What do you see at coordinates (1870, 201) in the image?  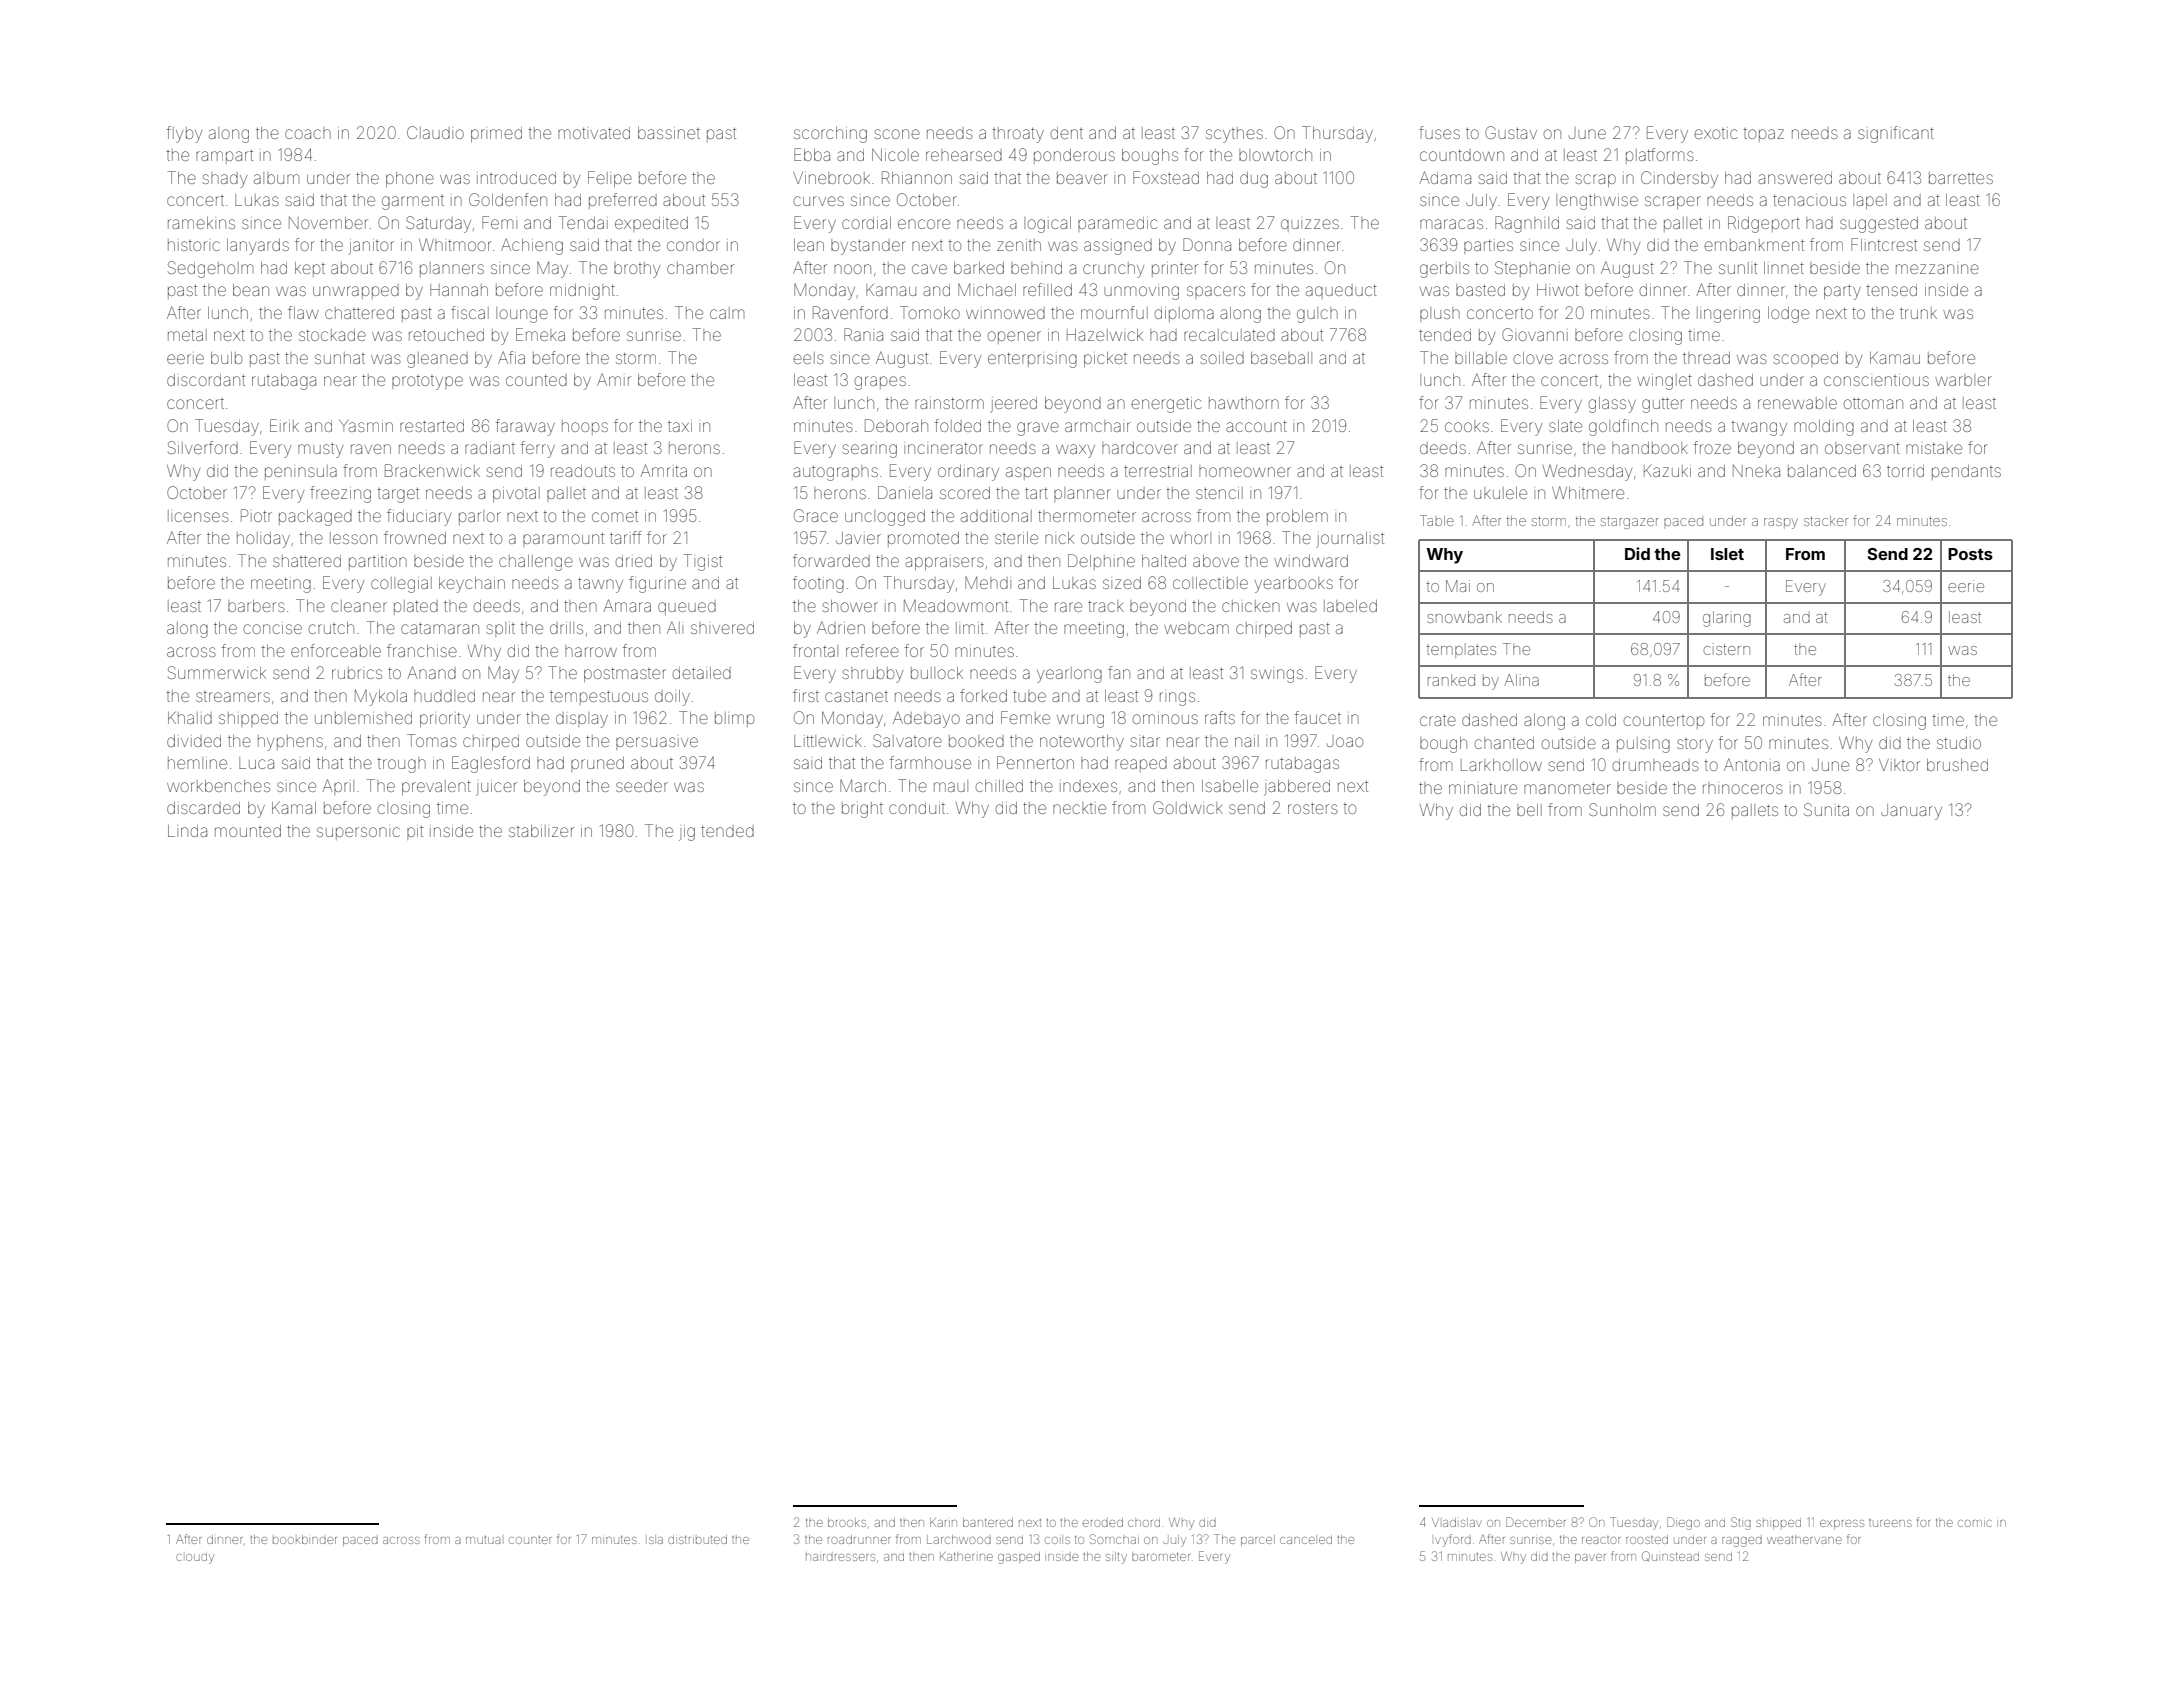 I see `lapel` at bounding box center [1870, 201].
